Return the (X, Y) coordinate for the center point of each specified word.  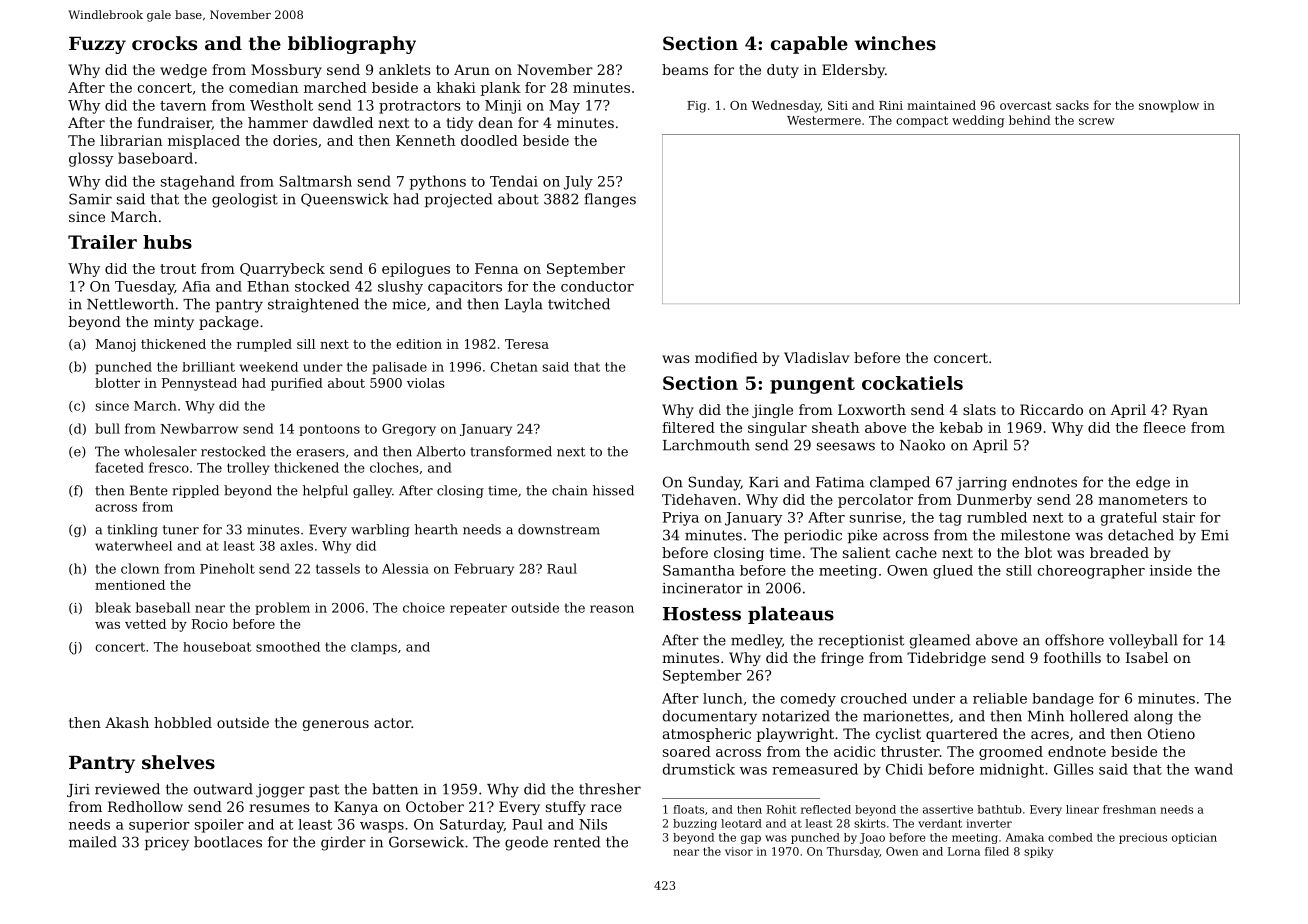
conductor (597, 286)
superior (159, 826)
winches (895, 43)
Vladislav (816, 357)
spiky (1038, 852)
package (229, 323)
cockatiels (912, 383)
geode (526, 843)
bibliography (352, 45)
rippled (195, 491)
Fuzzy (97, 45)
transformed (511, 451)
